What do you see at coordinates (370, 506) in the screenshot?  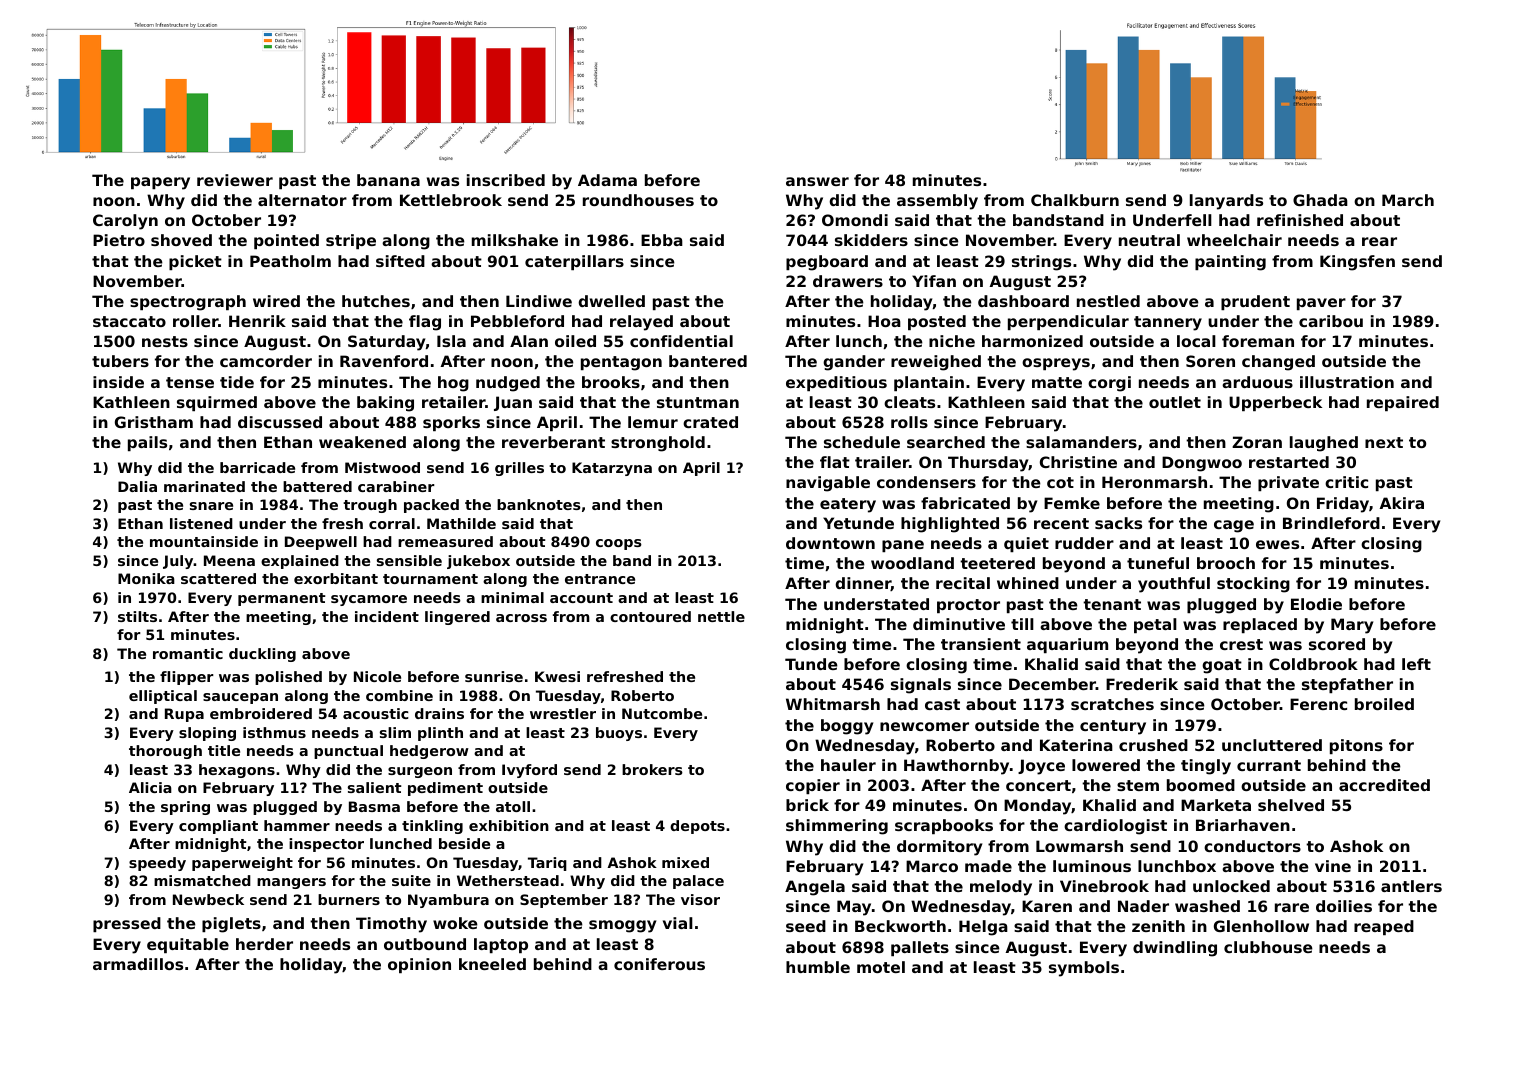 I see `trough` at bounding box center [370, 506].
